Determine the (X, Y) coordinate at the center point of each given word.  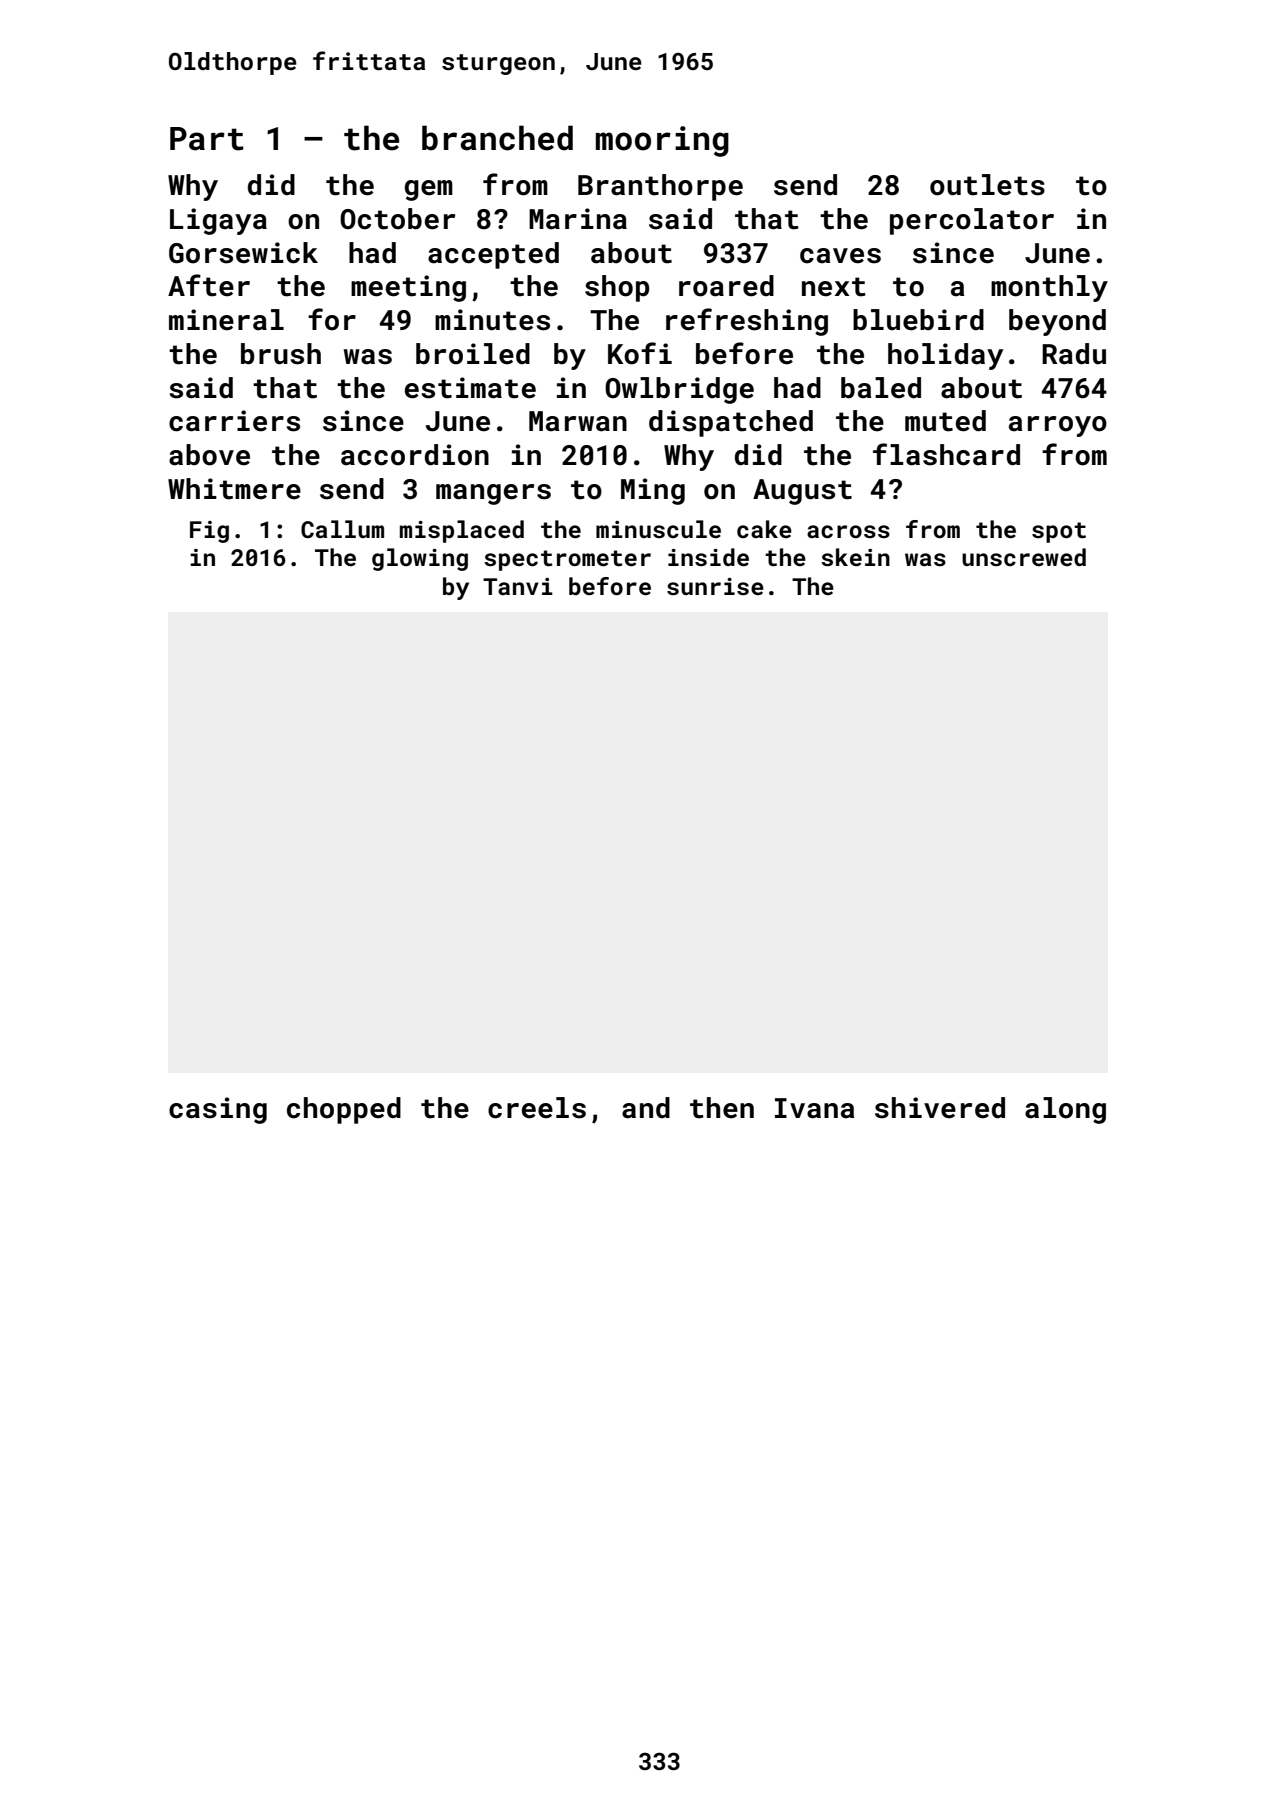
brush (281, 354)
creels (537, 1108)
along (1065, 1110)
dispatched (731, 423)
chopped (344, 1110)
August (802, 492)
